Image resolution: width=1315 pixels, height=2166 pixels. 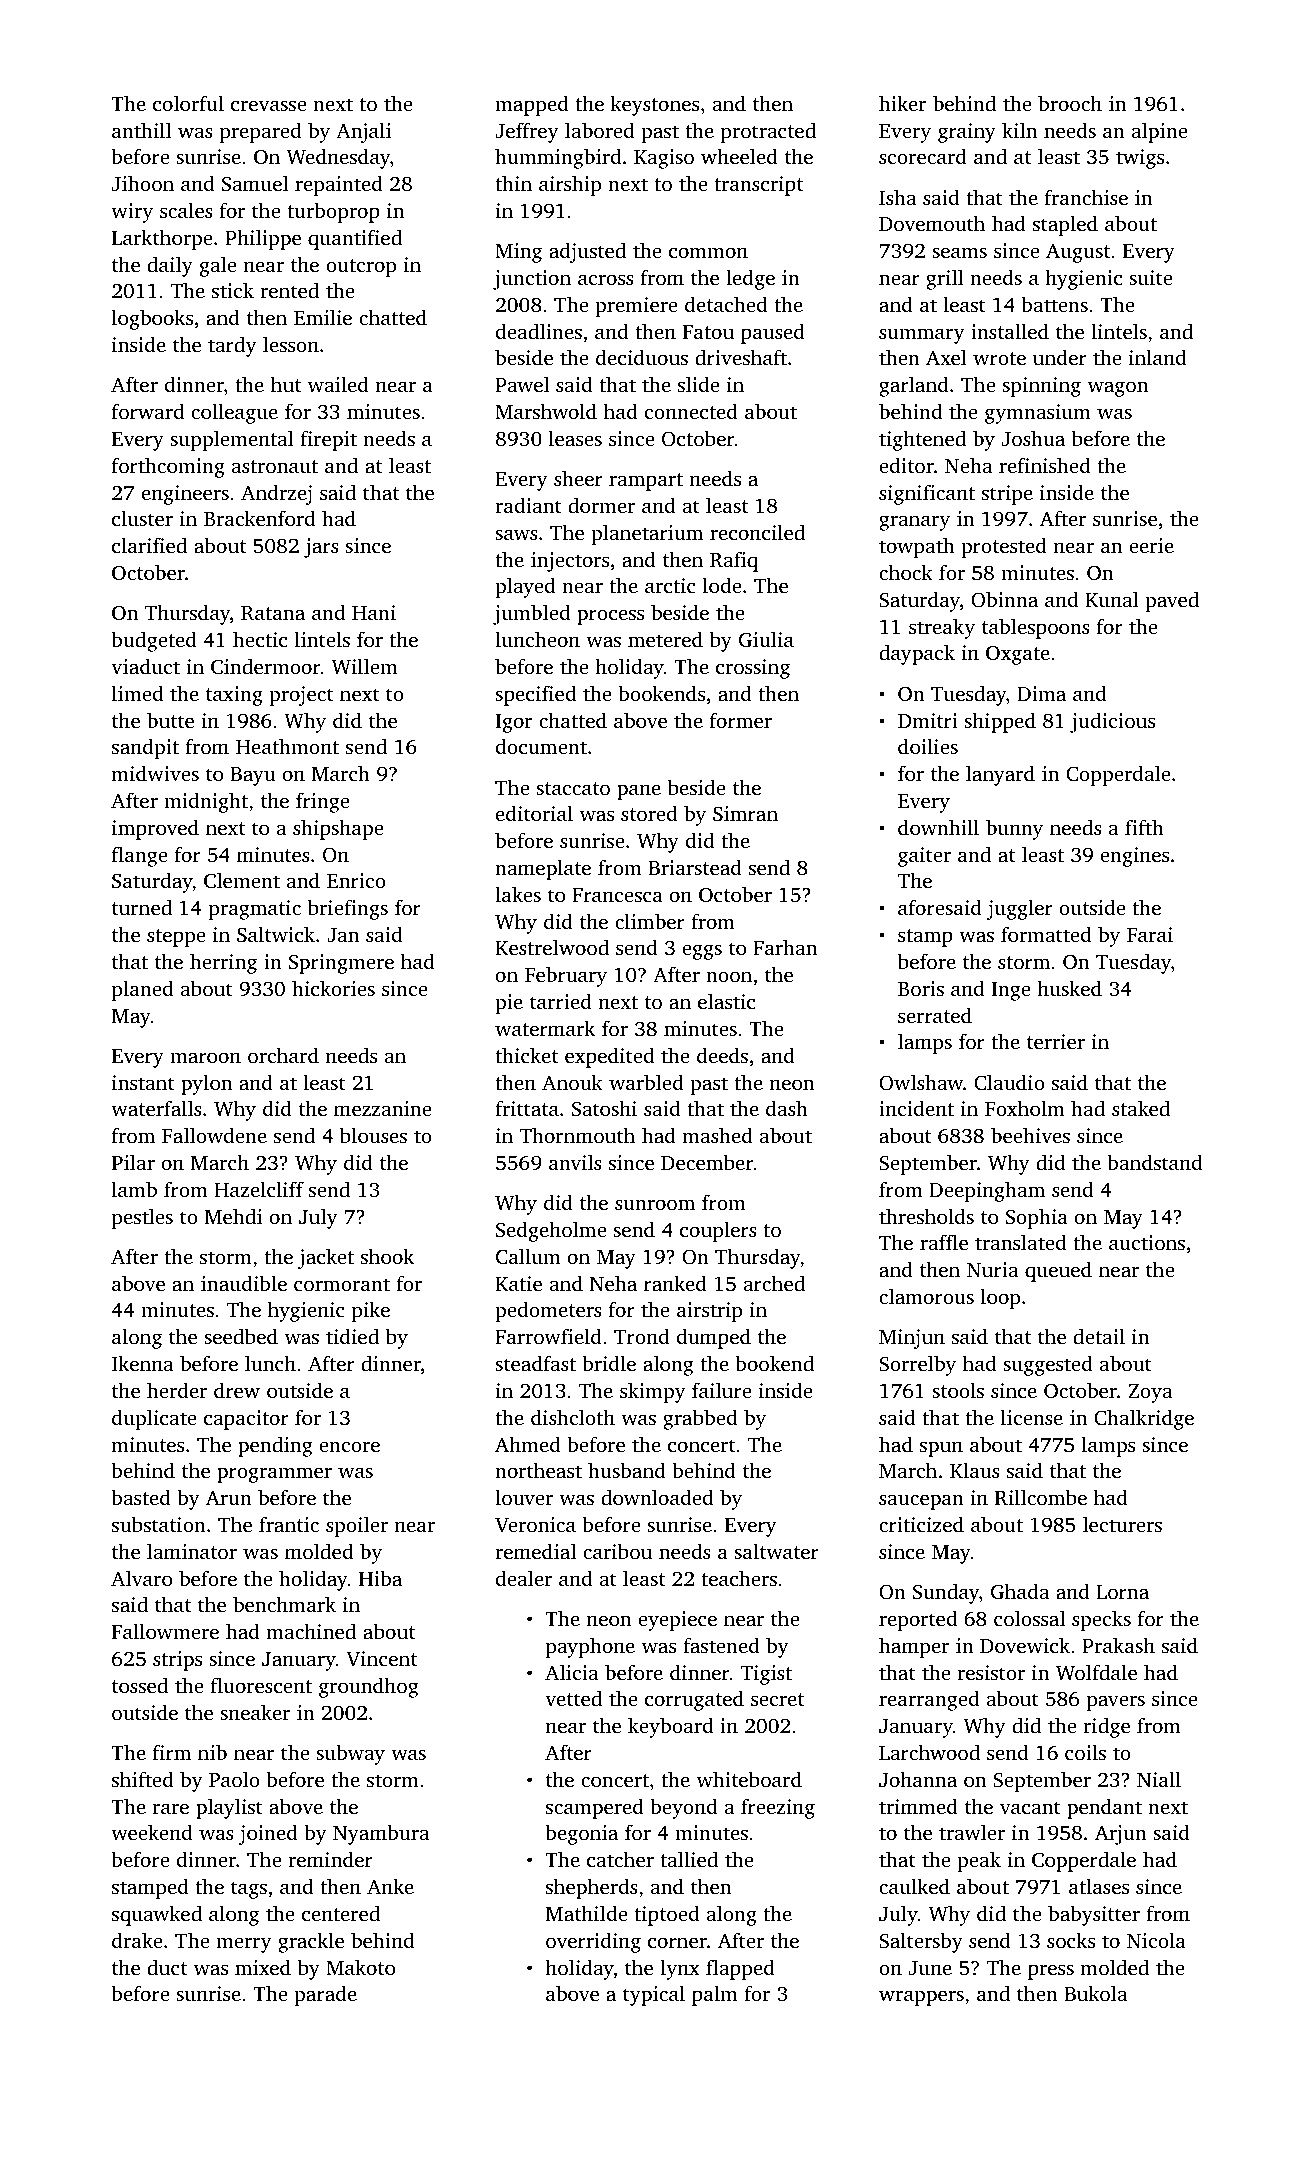 What do you see at coordinates (188, 103) in the screenshot?
I see `colorful` at bounding box center [188, 103].
